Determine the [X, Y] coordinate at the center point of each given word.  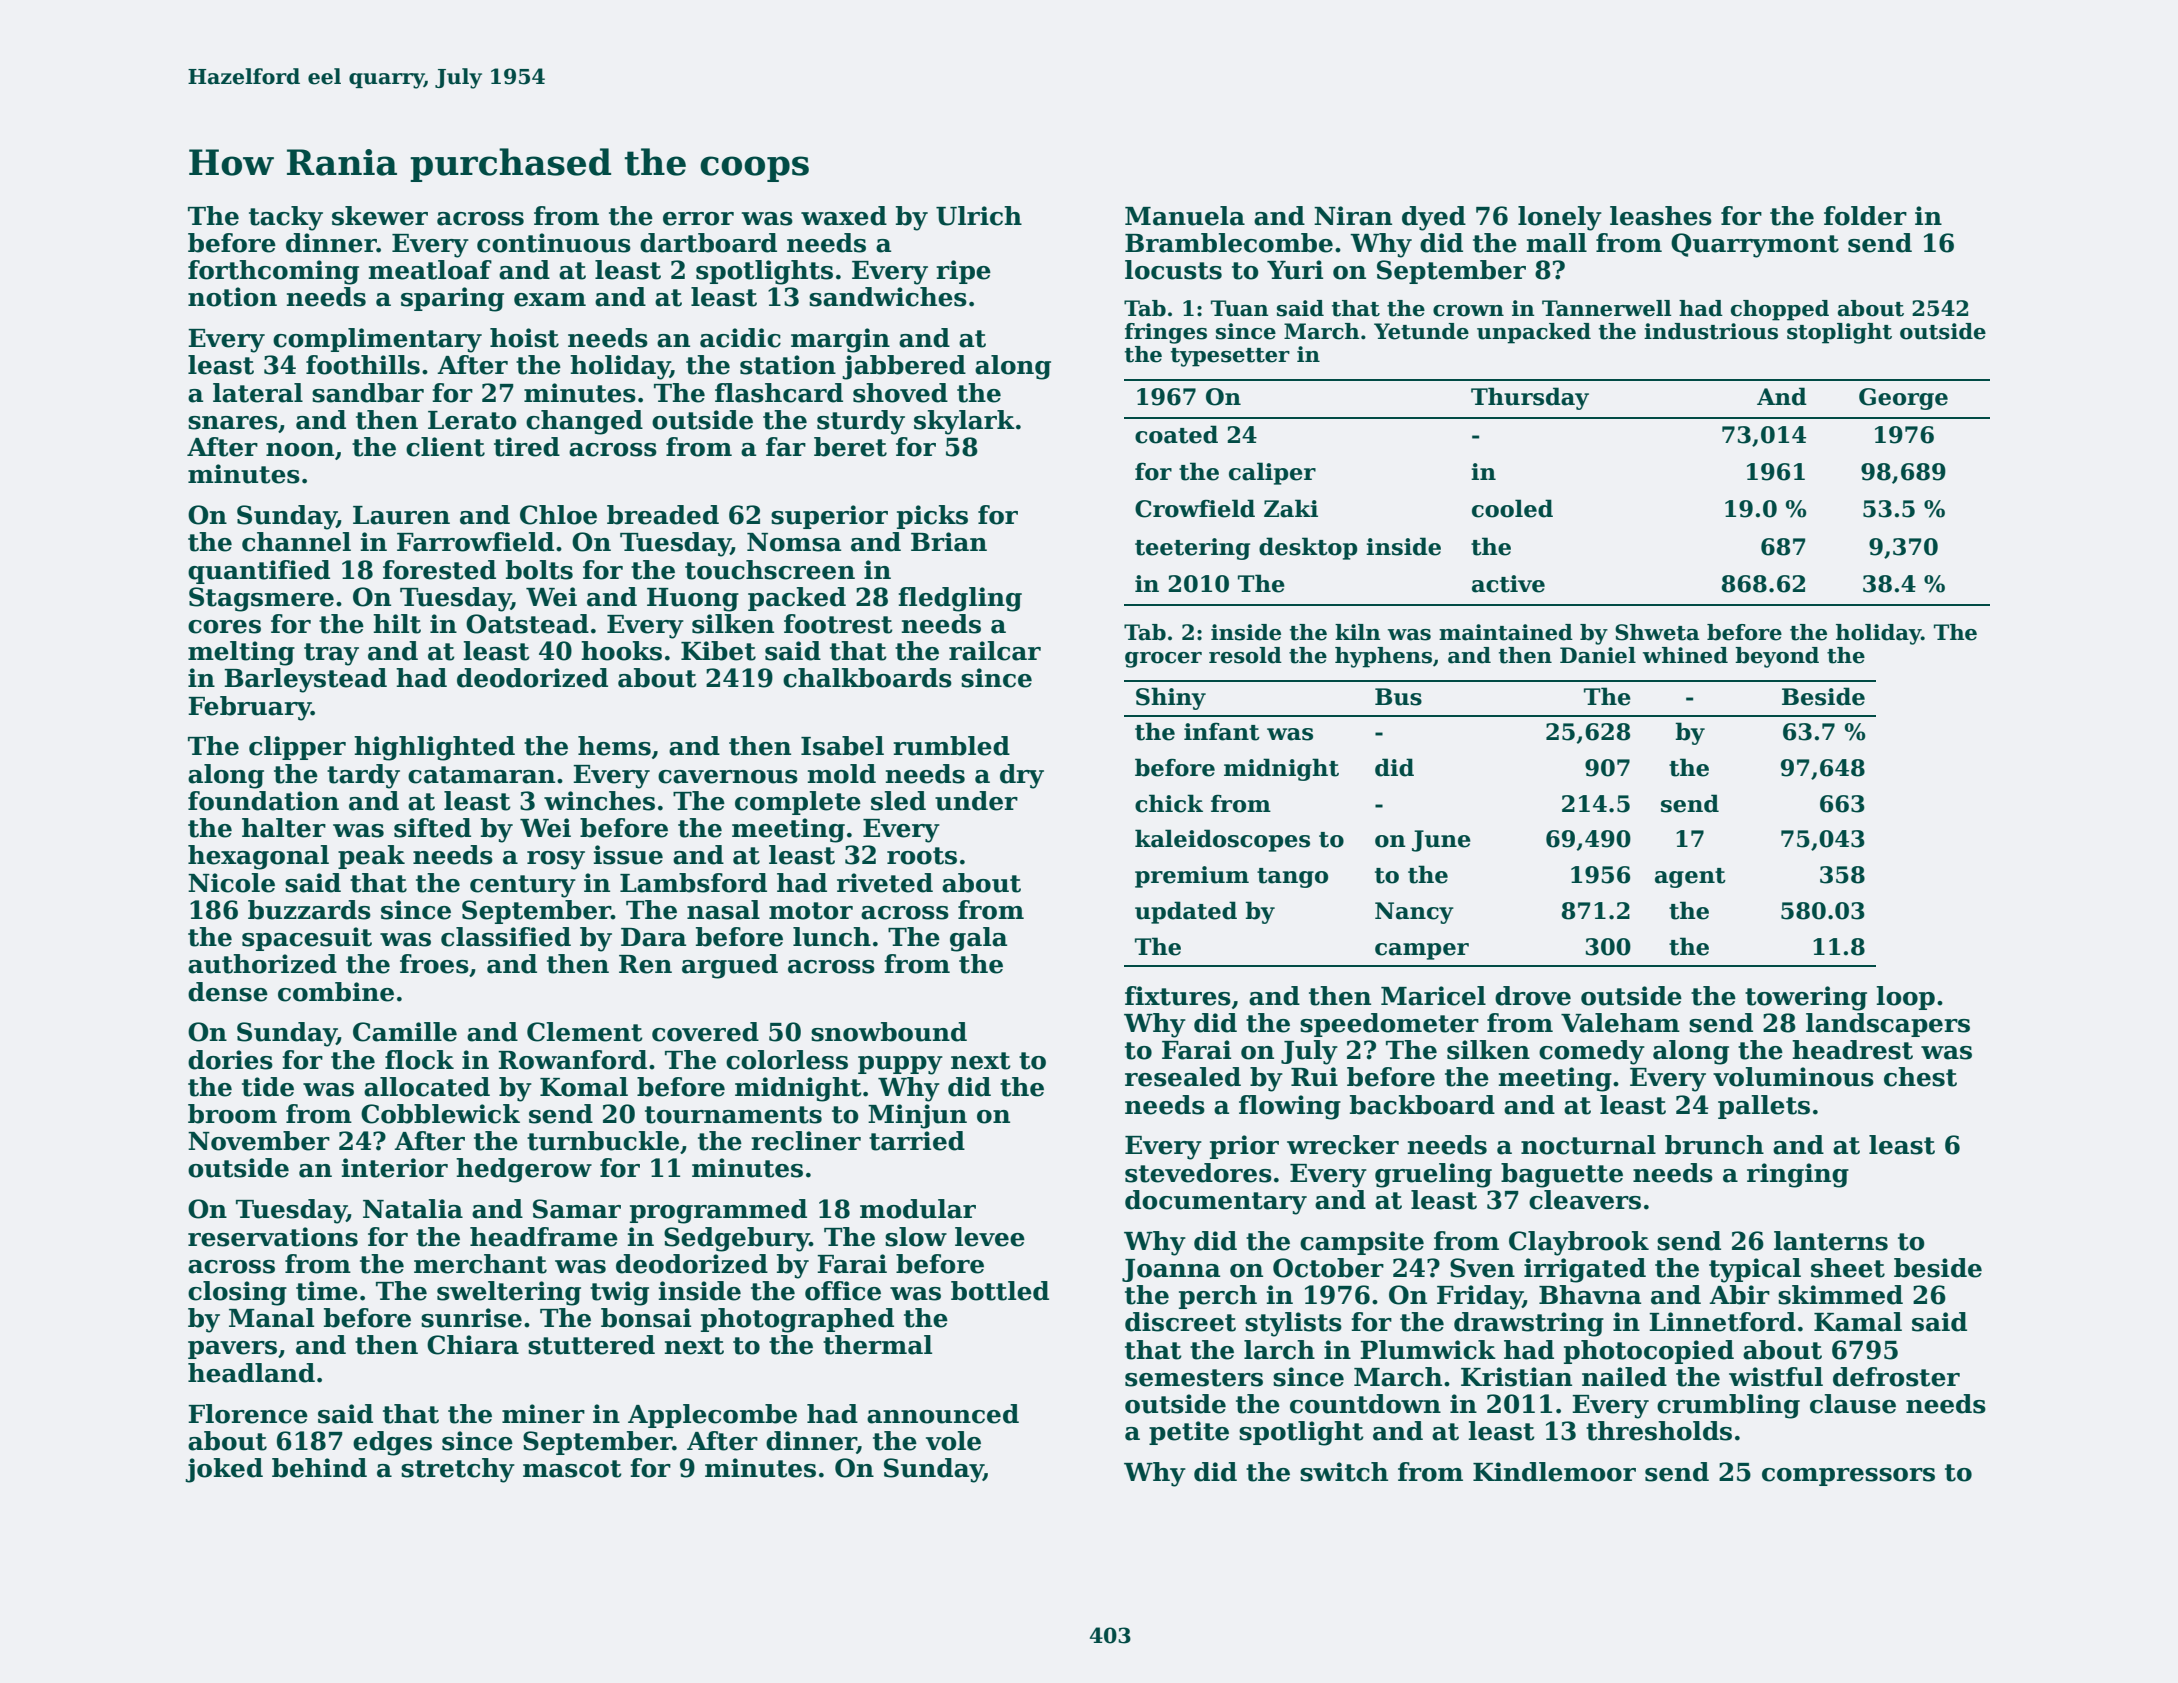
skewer [380, 216]
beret [850, 447]
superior [829, 517]
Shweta [1657, 632]
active [1508, 584]
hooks [621, 651]
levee [990, 1237]
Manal [271, 1318]
